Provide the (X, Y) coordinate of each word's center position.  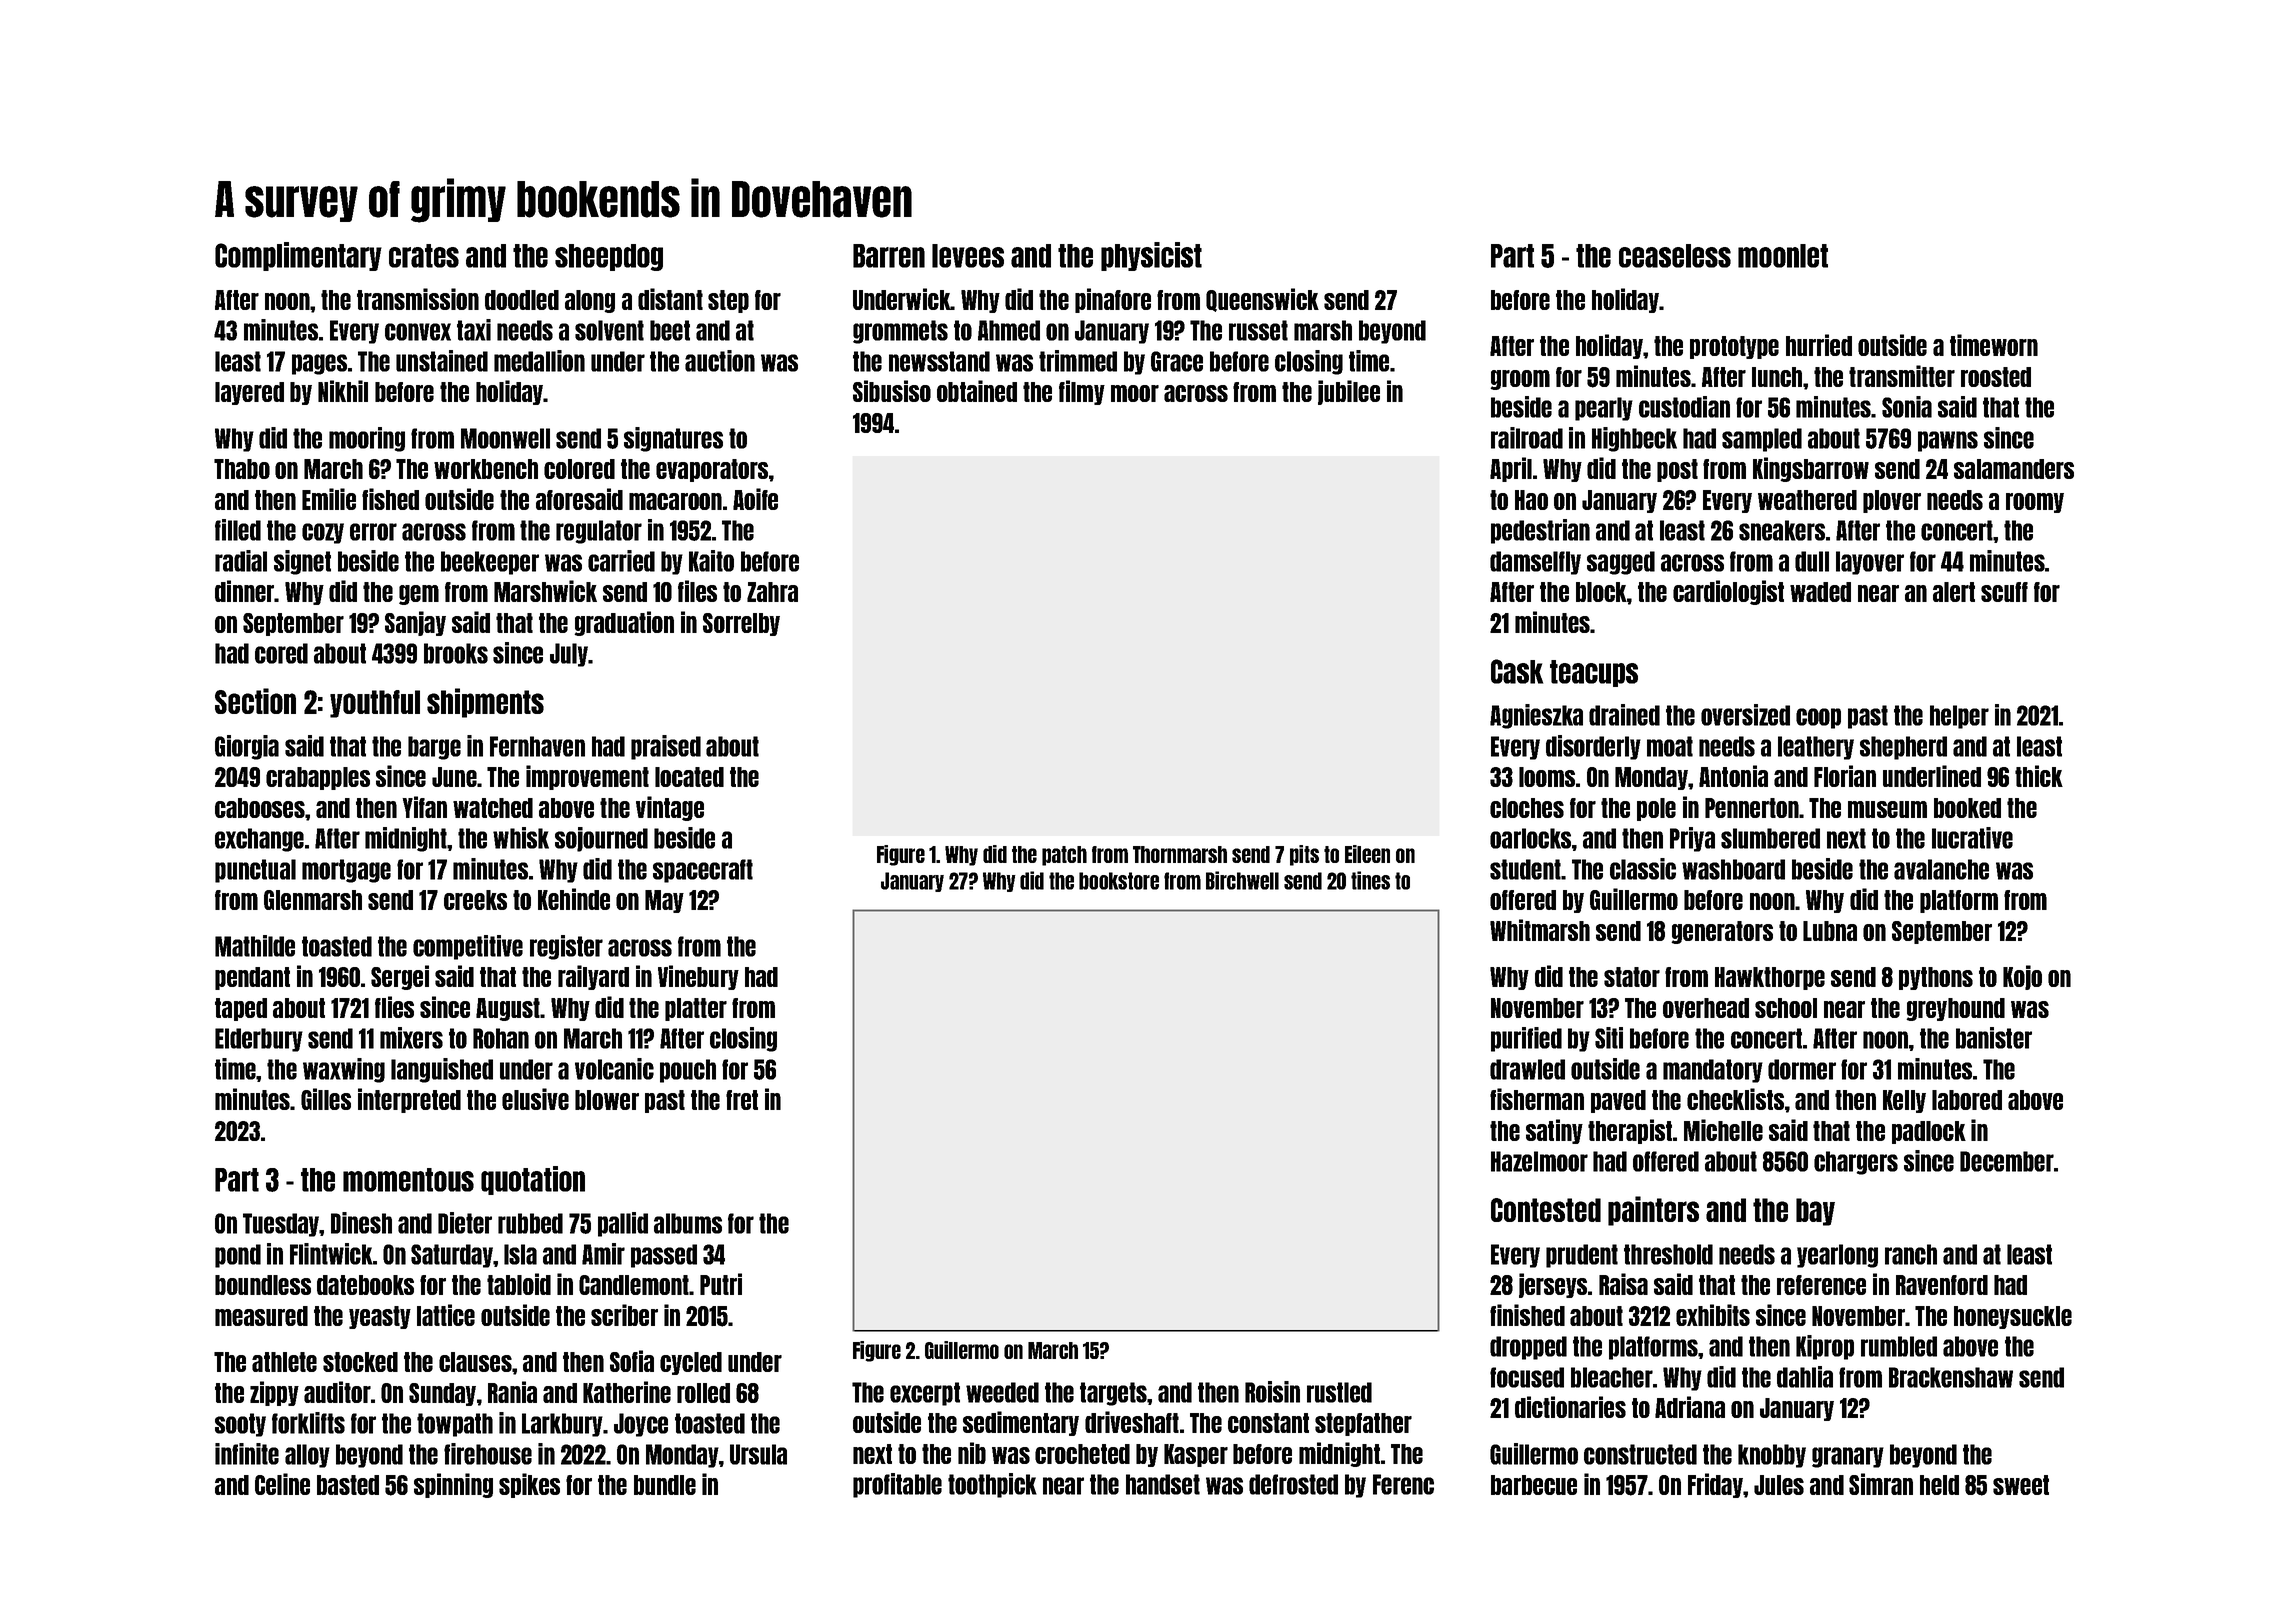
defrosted (1293, 1484)
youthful (375, 704)
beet (670, 330)
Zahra (772, 592)
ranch (1911, 1254)
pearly (1604, 409)
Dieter (465, 1223)
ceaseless (1675, 256)
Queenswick (1262, 300)
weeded (1002, 1392)
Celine (282, 1484)
